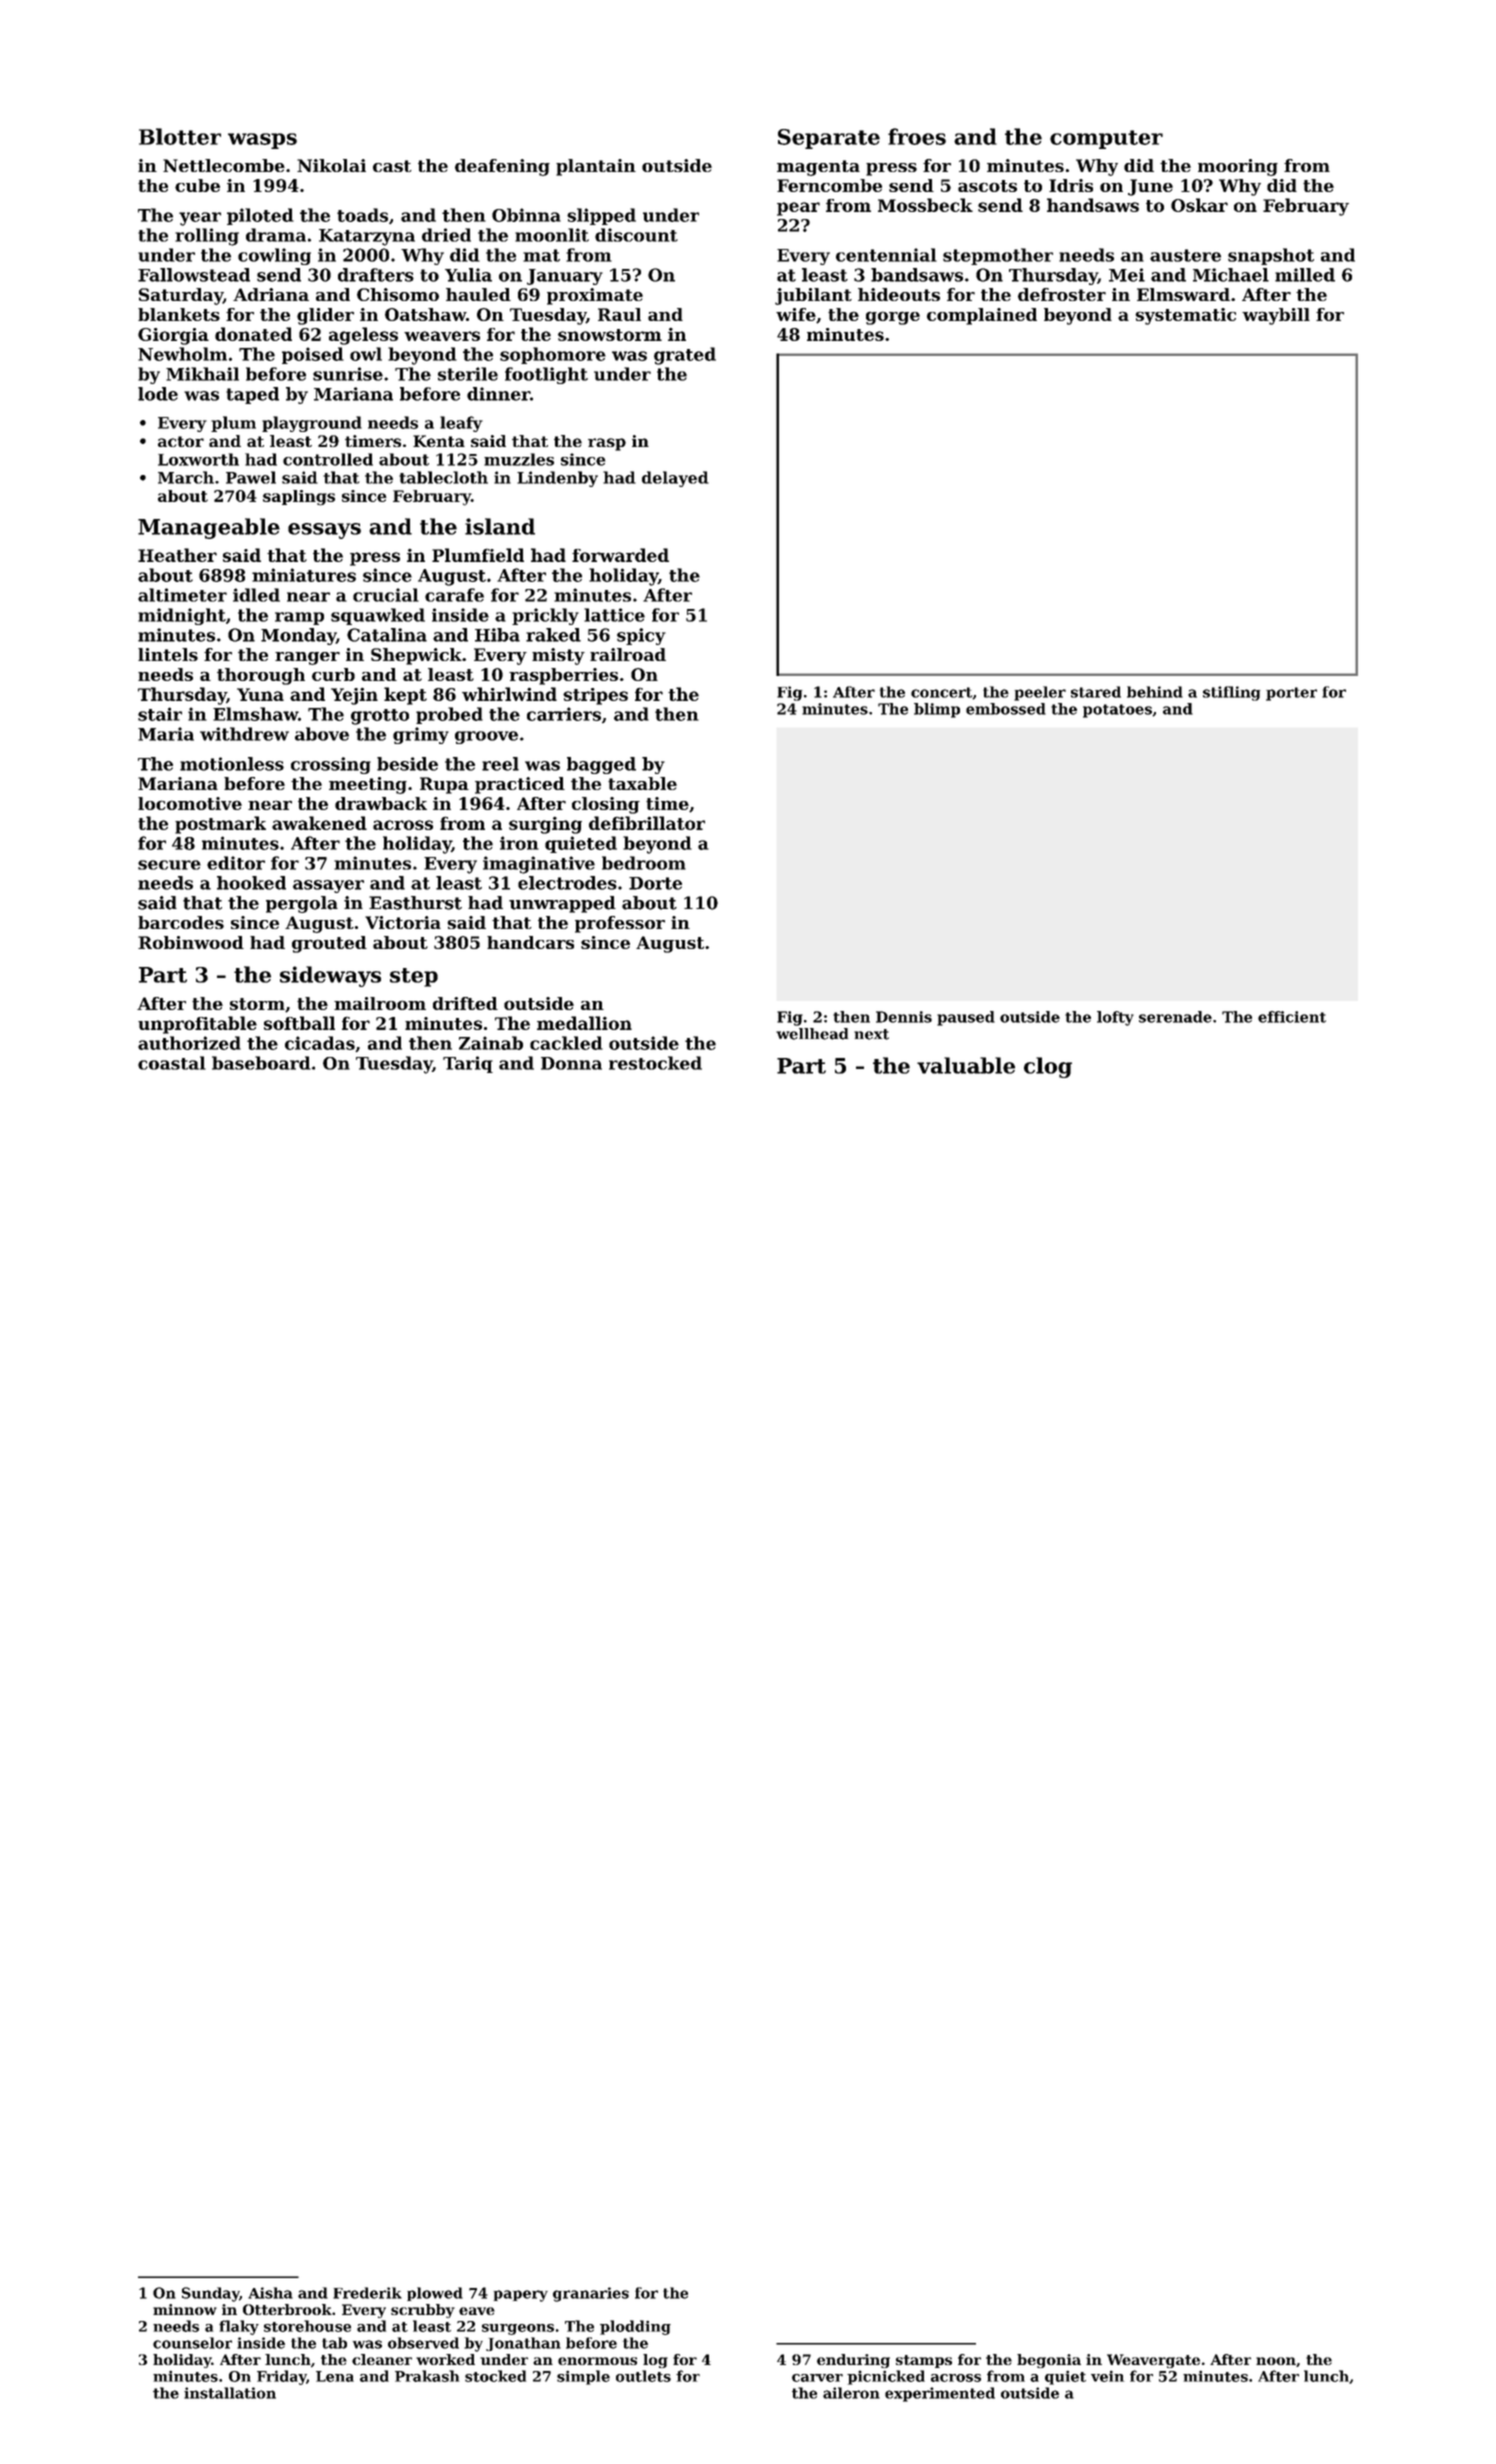 The height and width of the screenshot is (2464, 1496). I want to click on Adriana, so click(271, 294).
